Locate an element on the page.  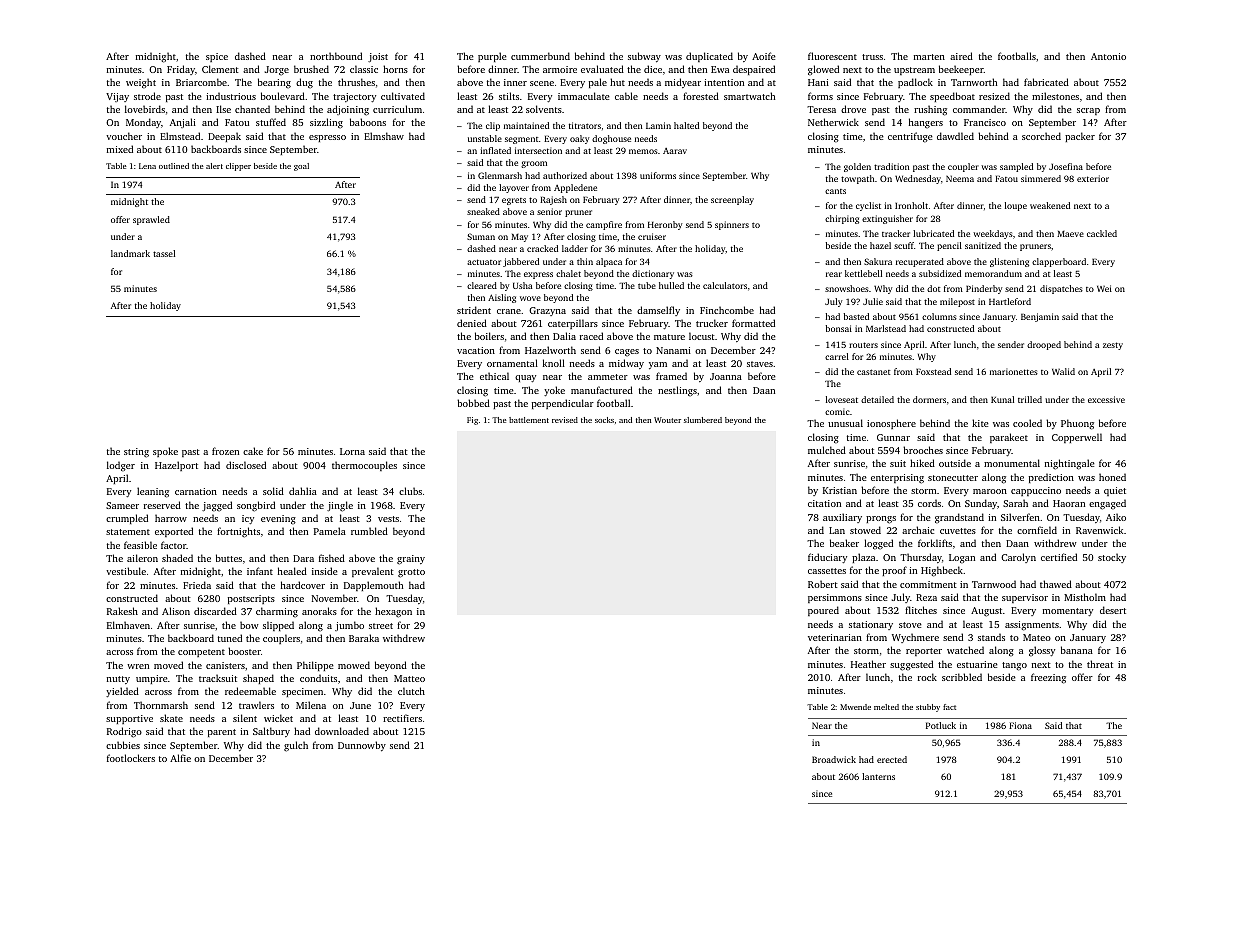
Dunnowby is located at coordinates (362, 746).
